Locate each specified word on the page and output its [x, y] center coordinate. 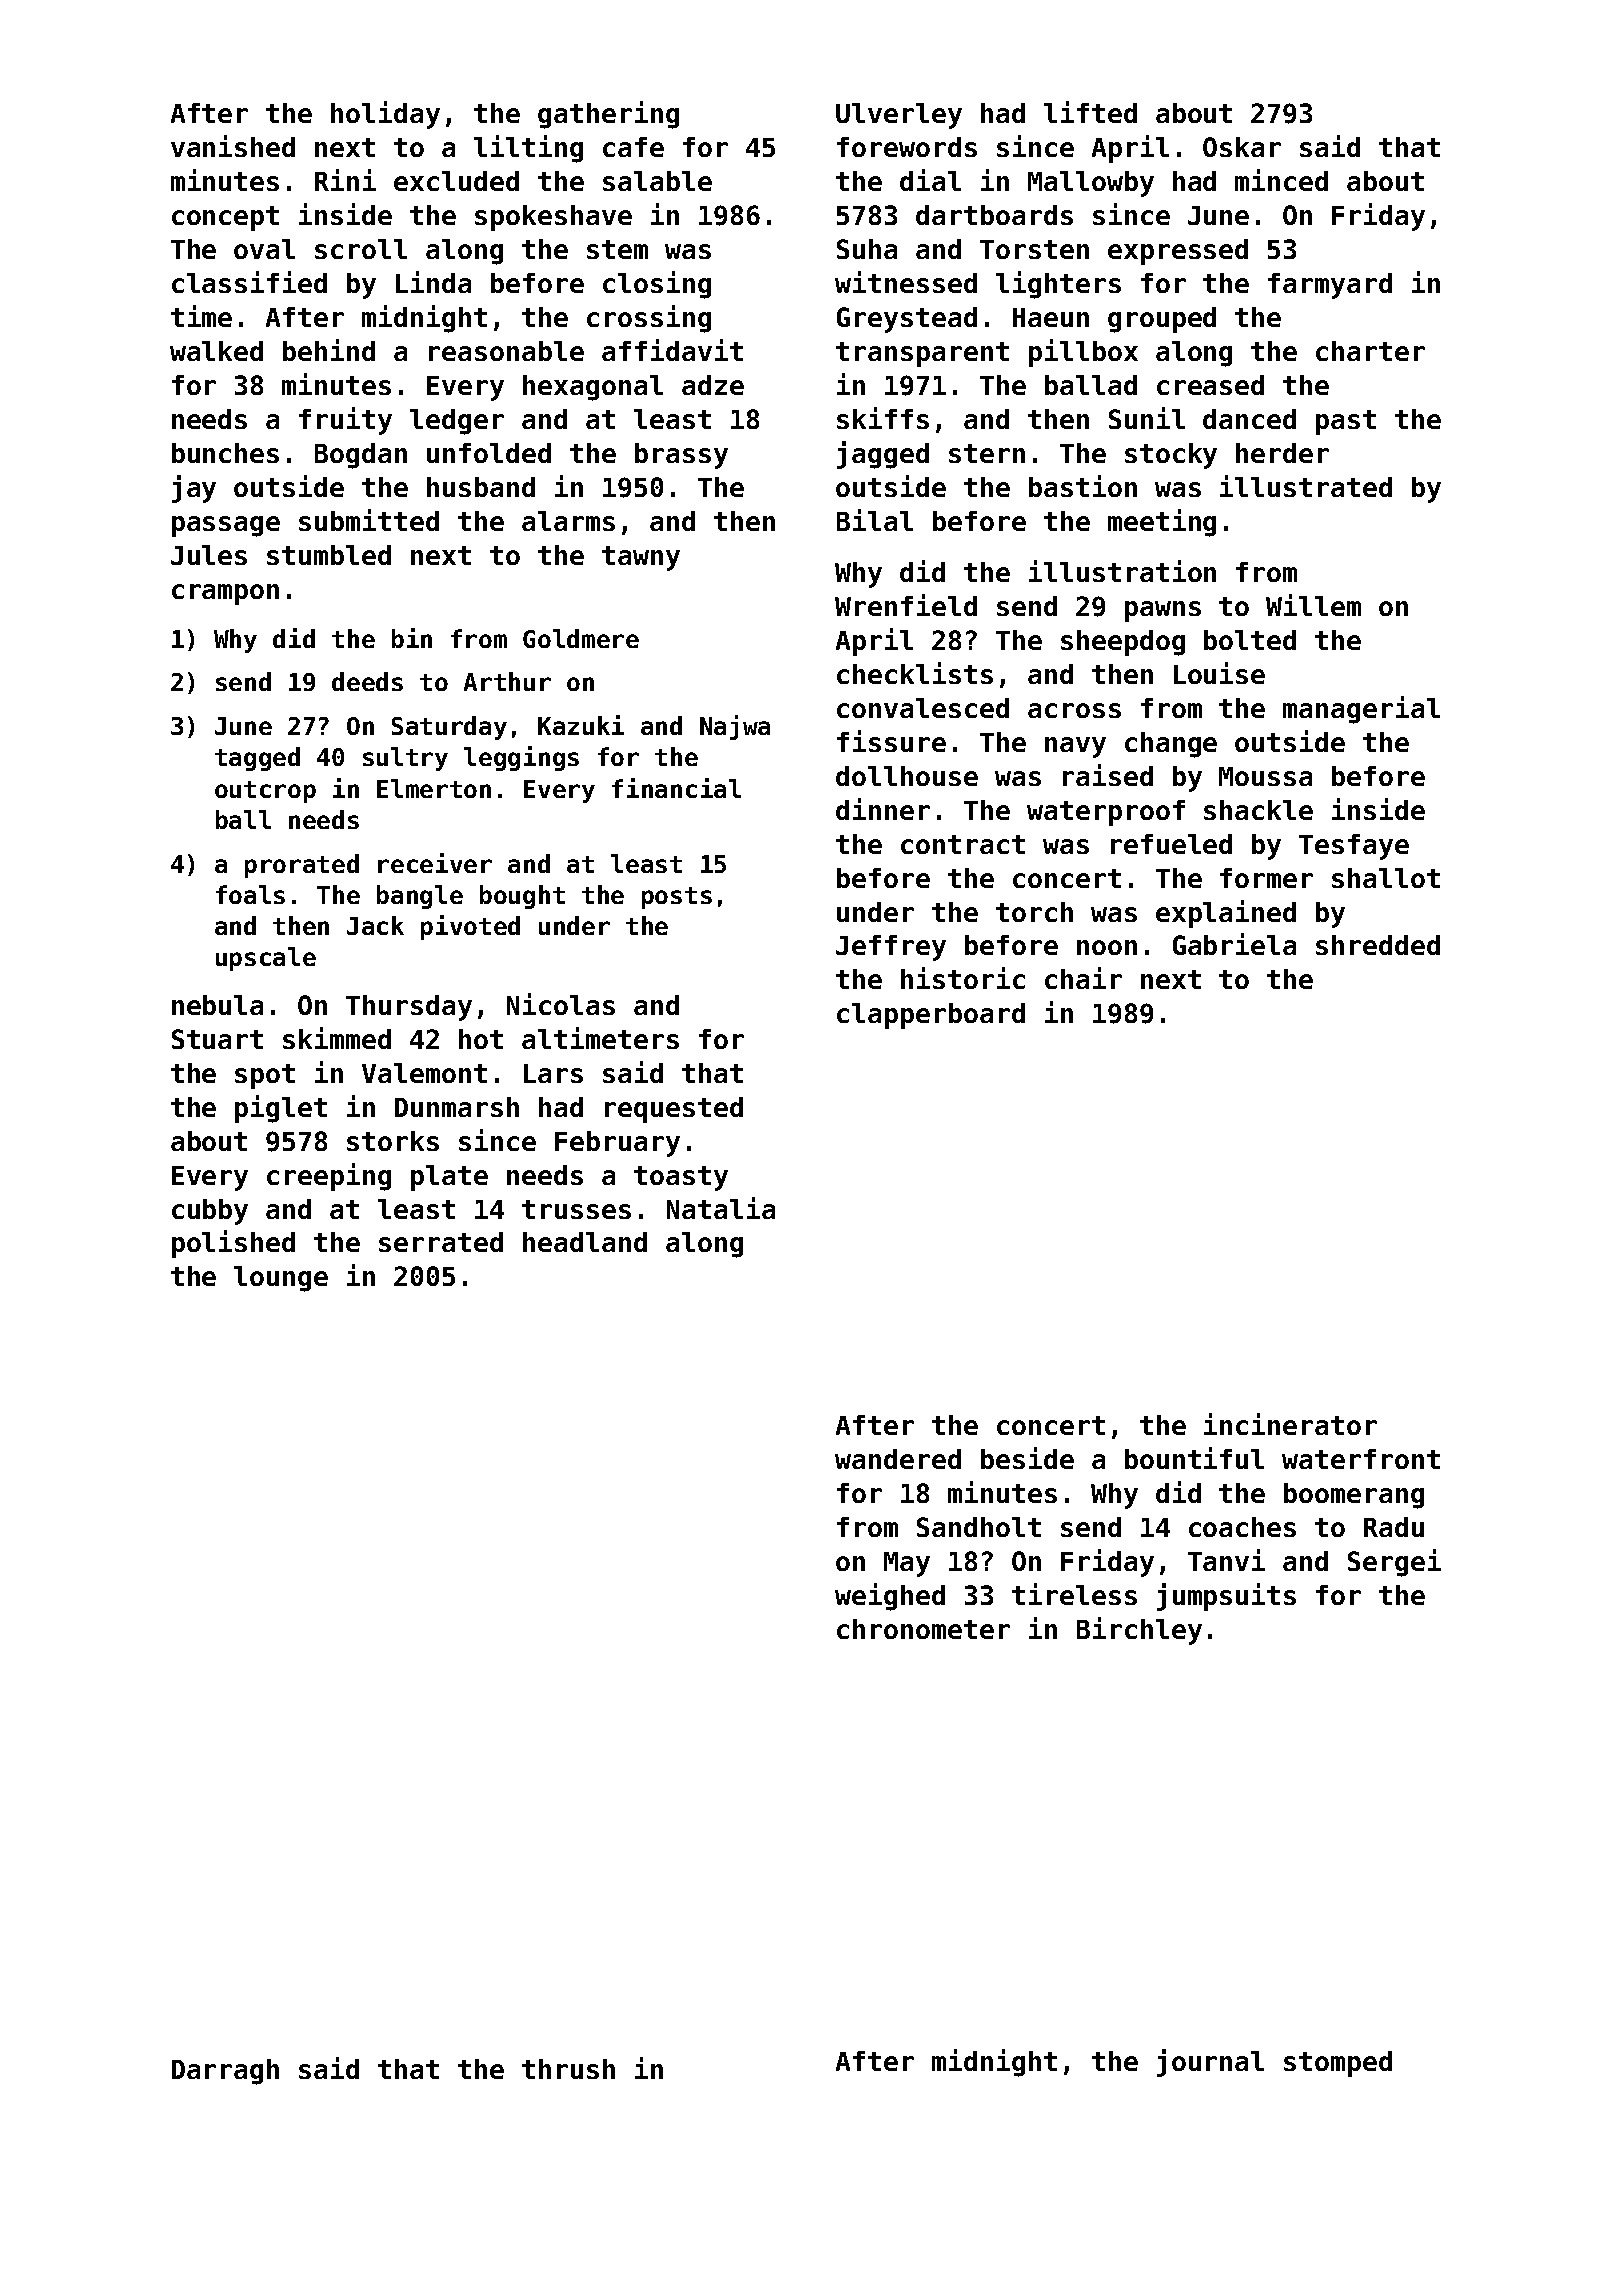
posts [677, 898]
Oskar [1242, 147]
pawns [1163, 611]
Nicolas [561, 1004]
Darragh [225, 2072]
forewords [907, 147]
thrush [568, 2069]
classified [249, 282]
